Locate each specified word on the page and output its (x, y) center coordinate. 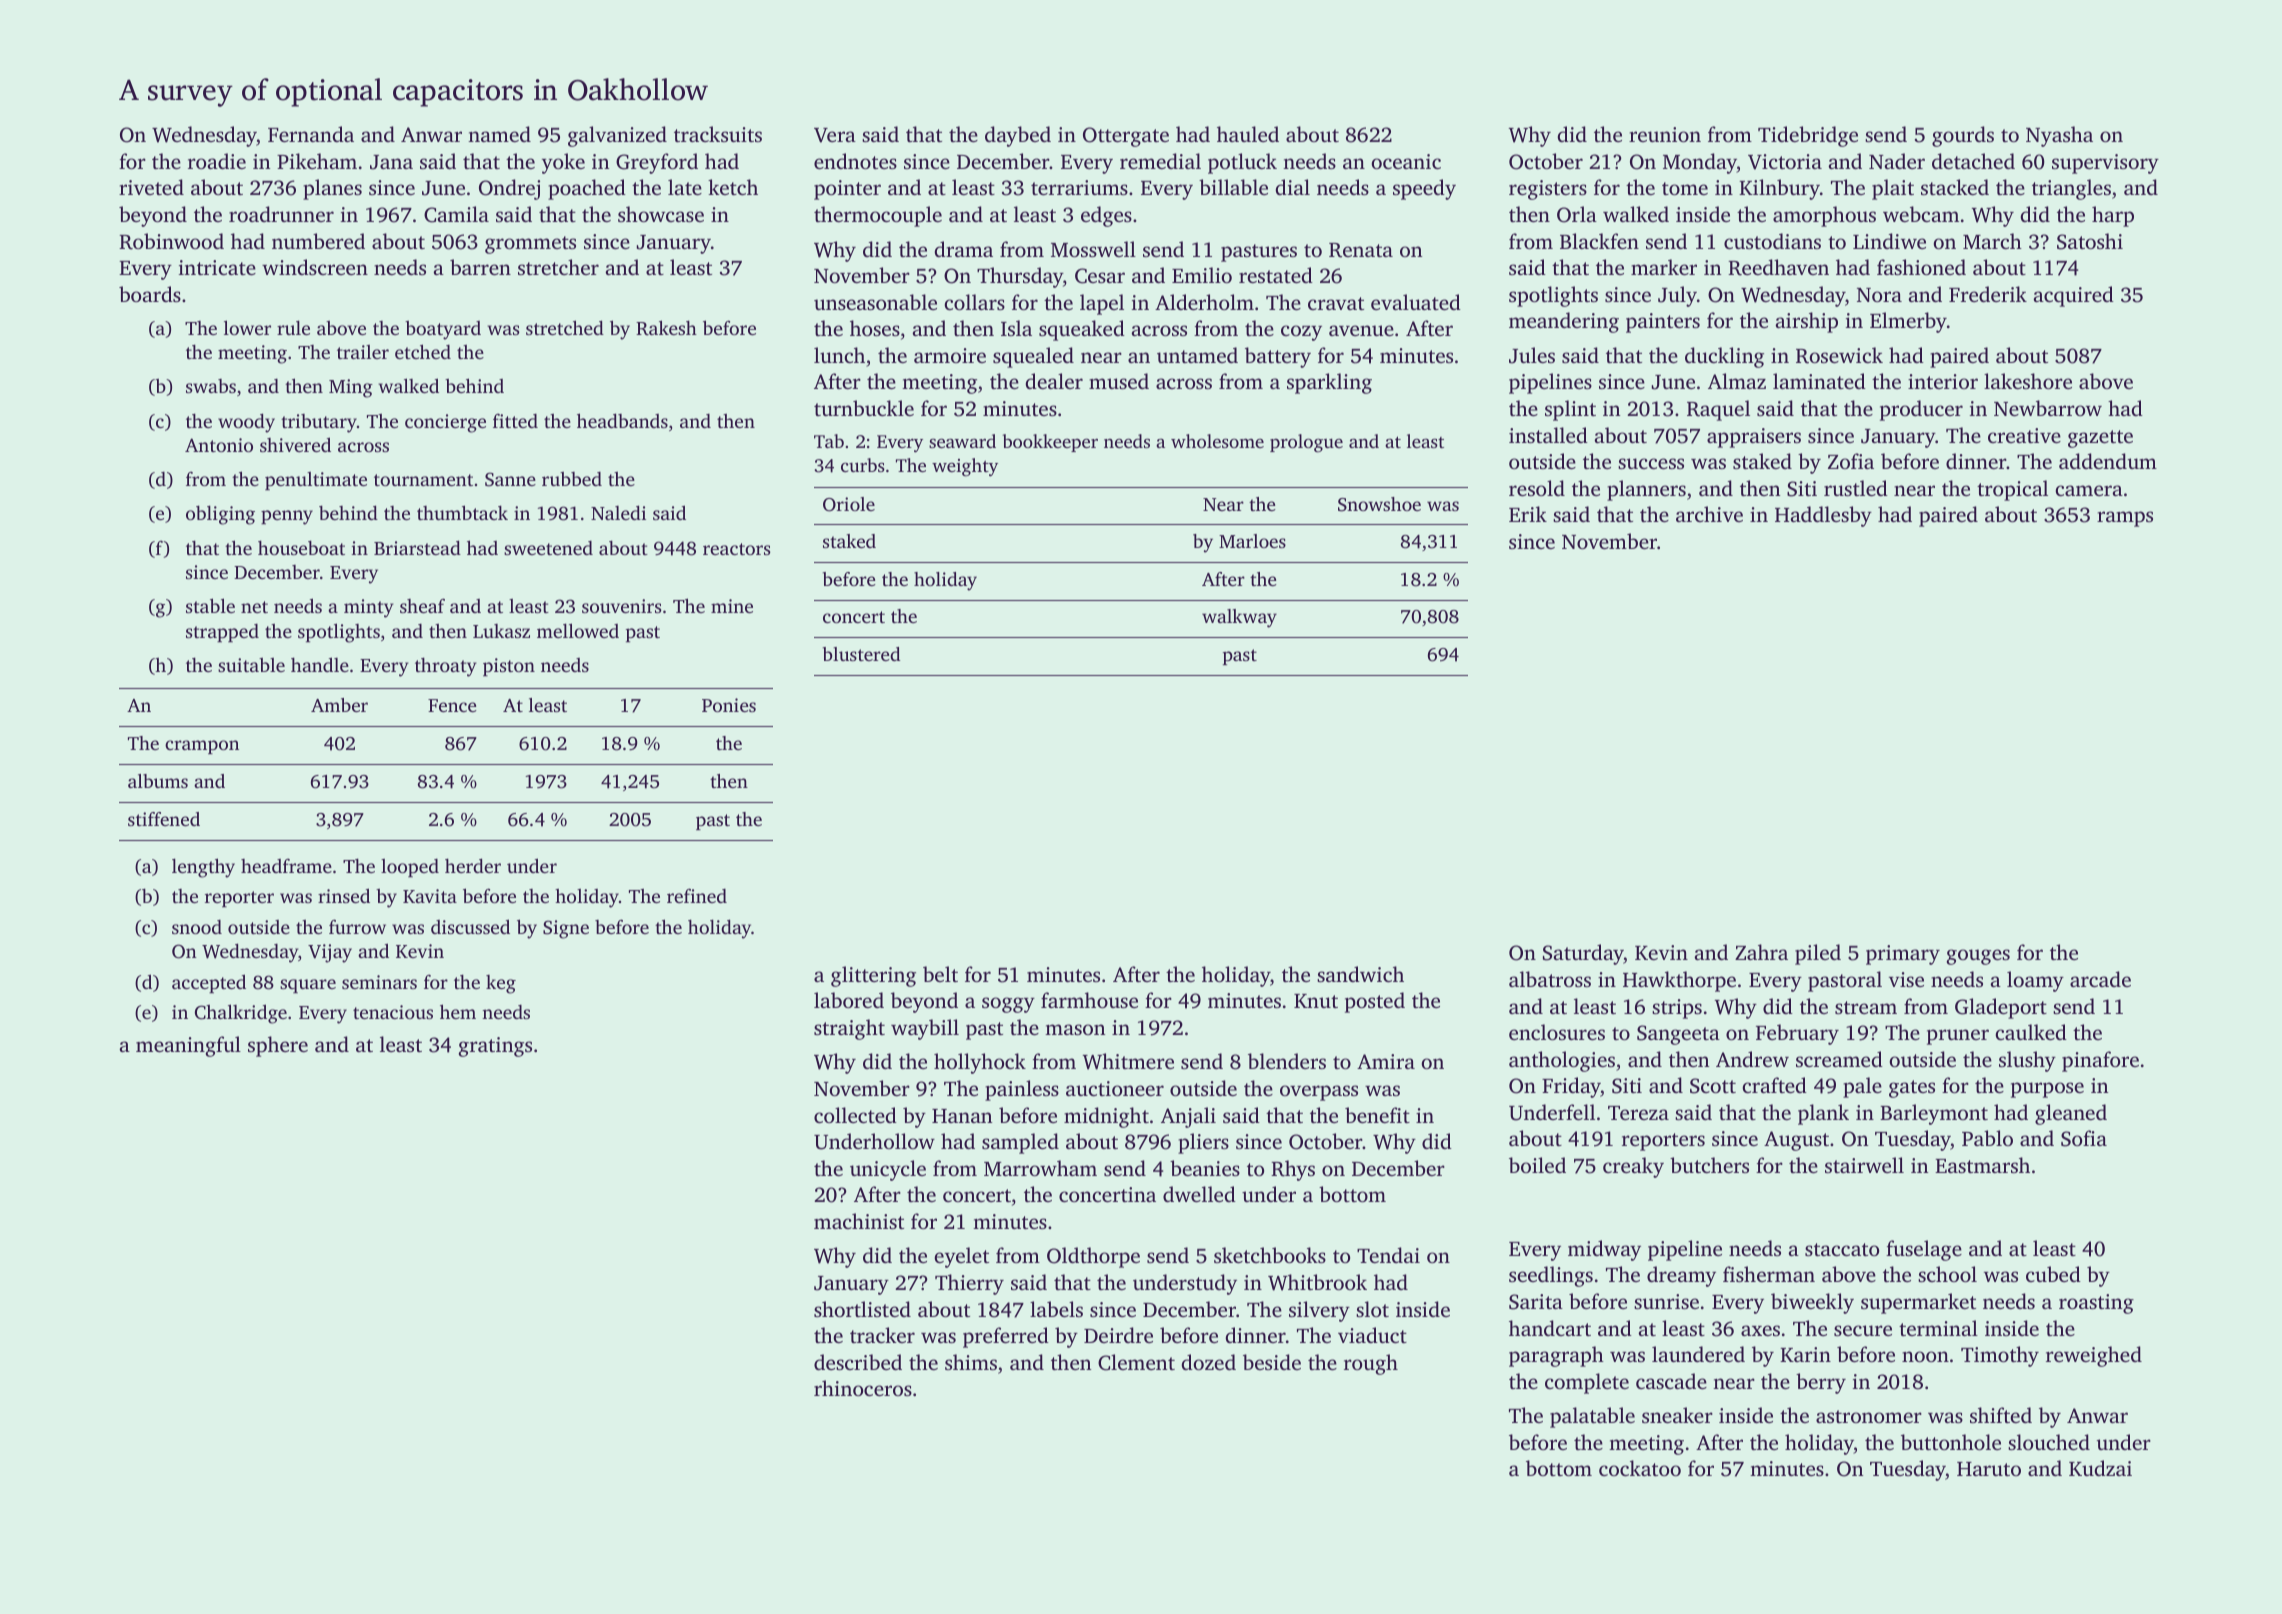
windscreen (315, 267)
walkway (1239, 618)
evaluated (1416, 302)
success (1651, 463)
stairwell (1864, 1165)
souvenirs (621, 606)
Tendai (1388, 1255)
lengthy (203, 868)
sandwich (1360, 974)
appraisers (1754, 438)
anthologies (1562, 1061)
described (858, 1362)
